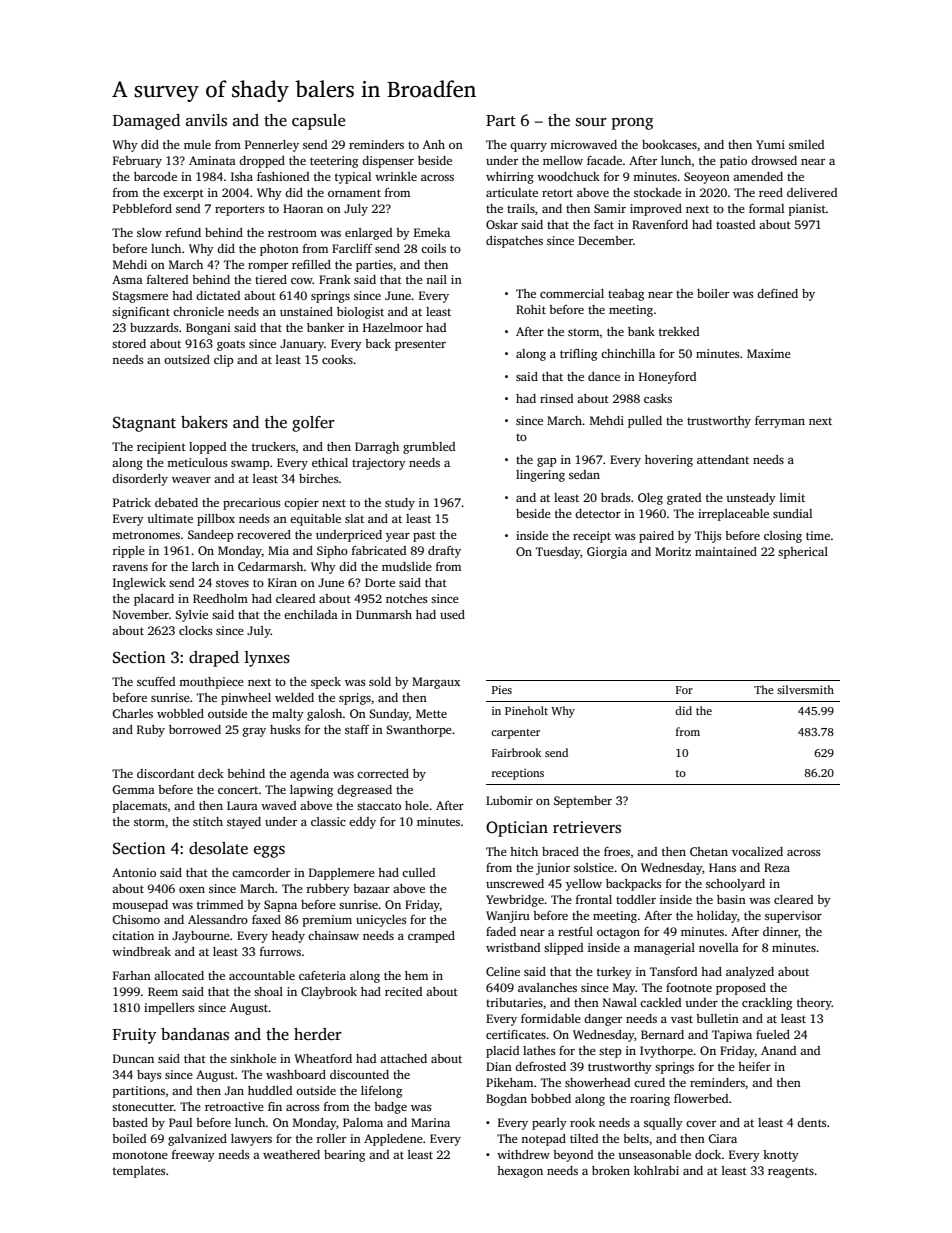 The image size is (952, 1233). What do you see at coordinates (156, 681) in the page?
I see `scuffed` at bounding box center [156, 681].
